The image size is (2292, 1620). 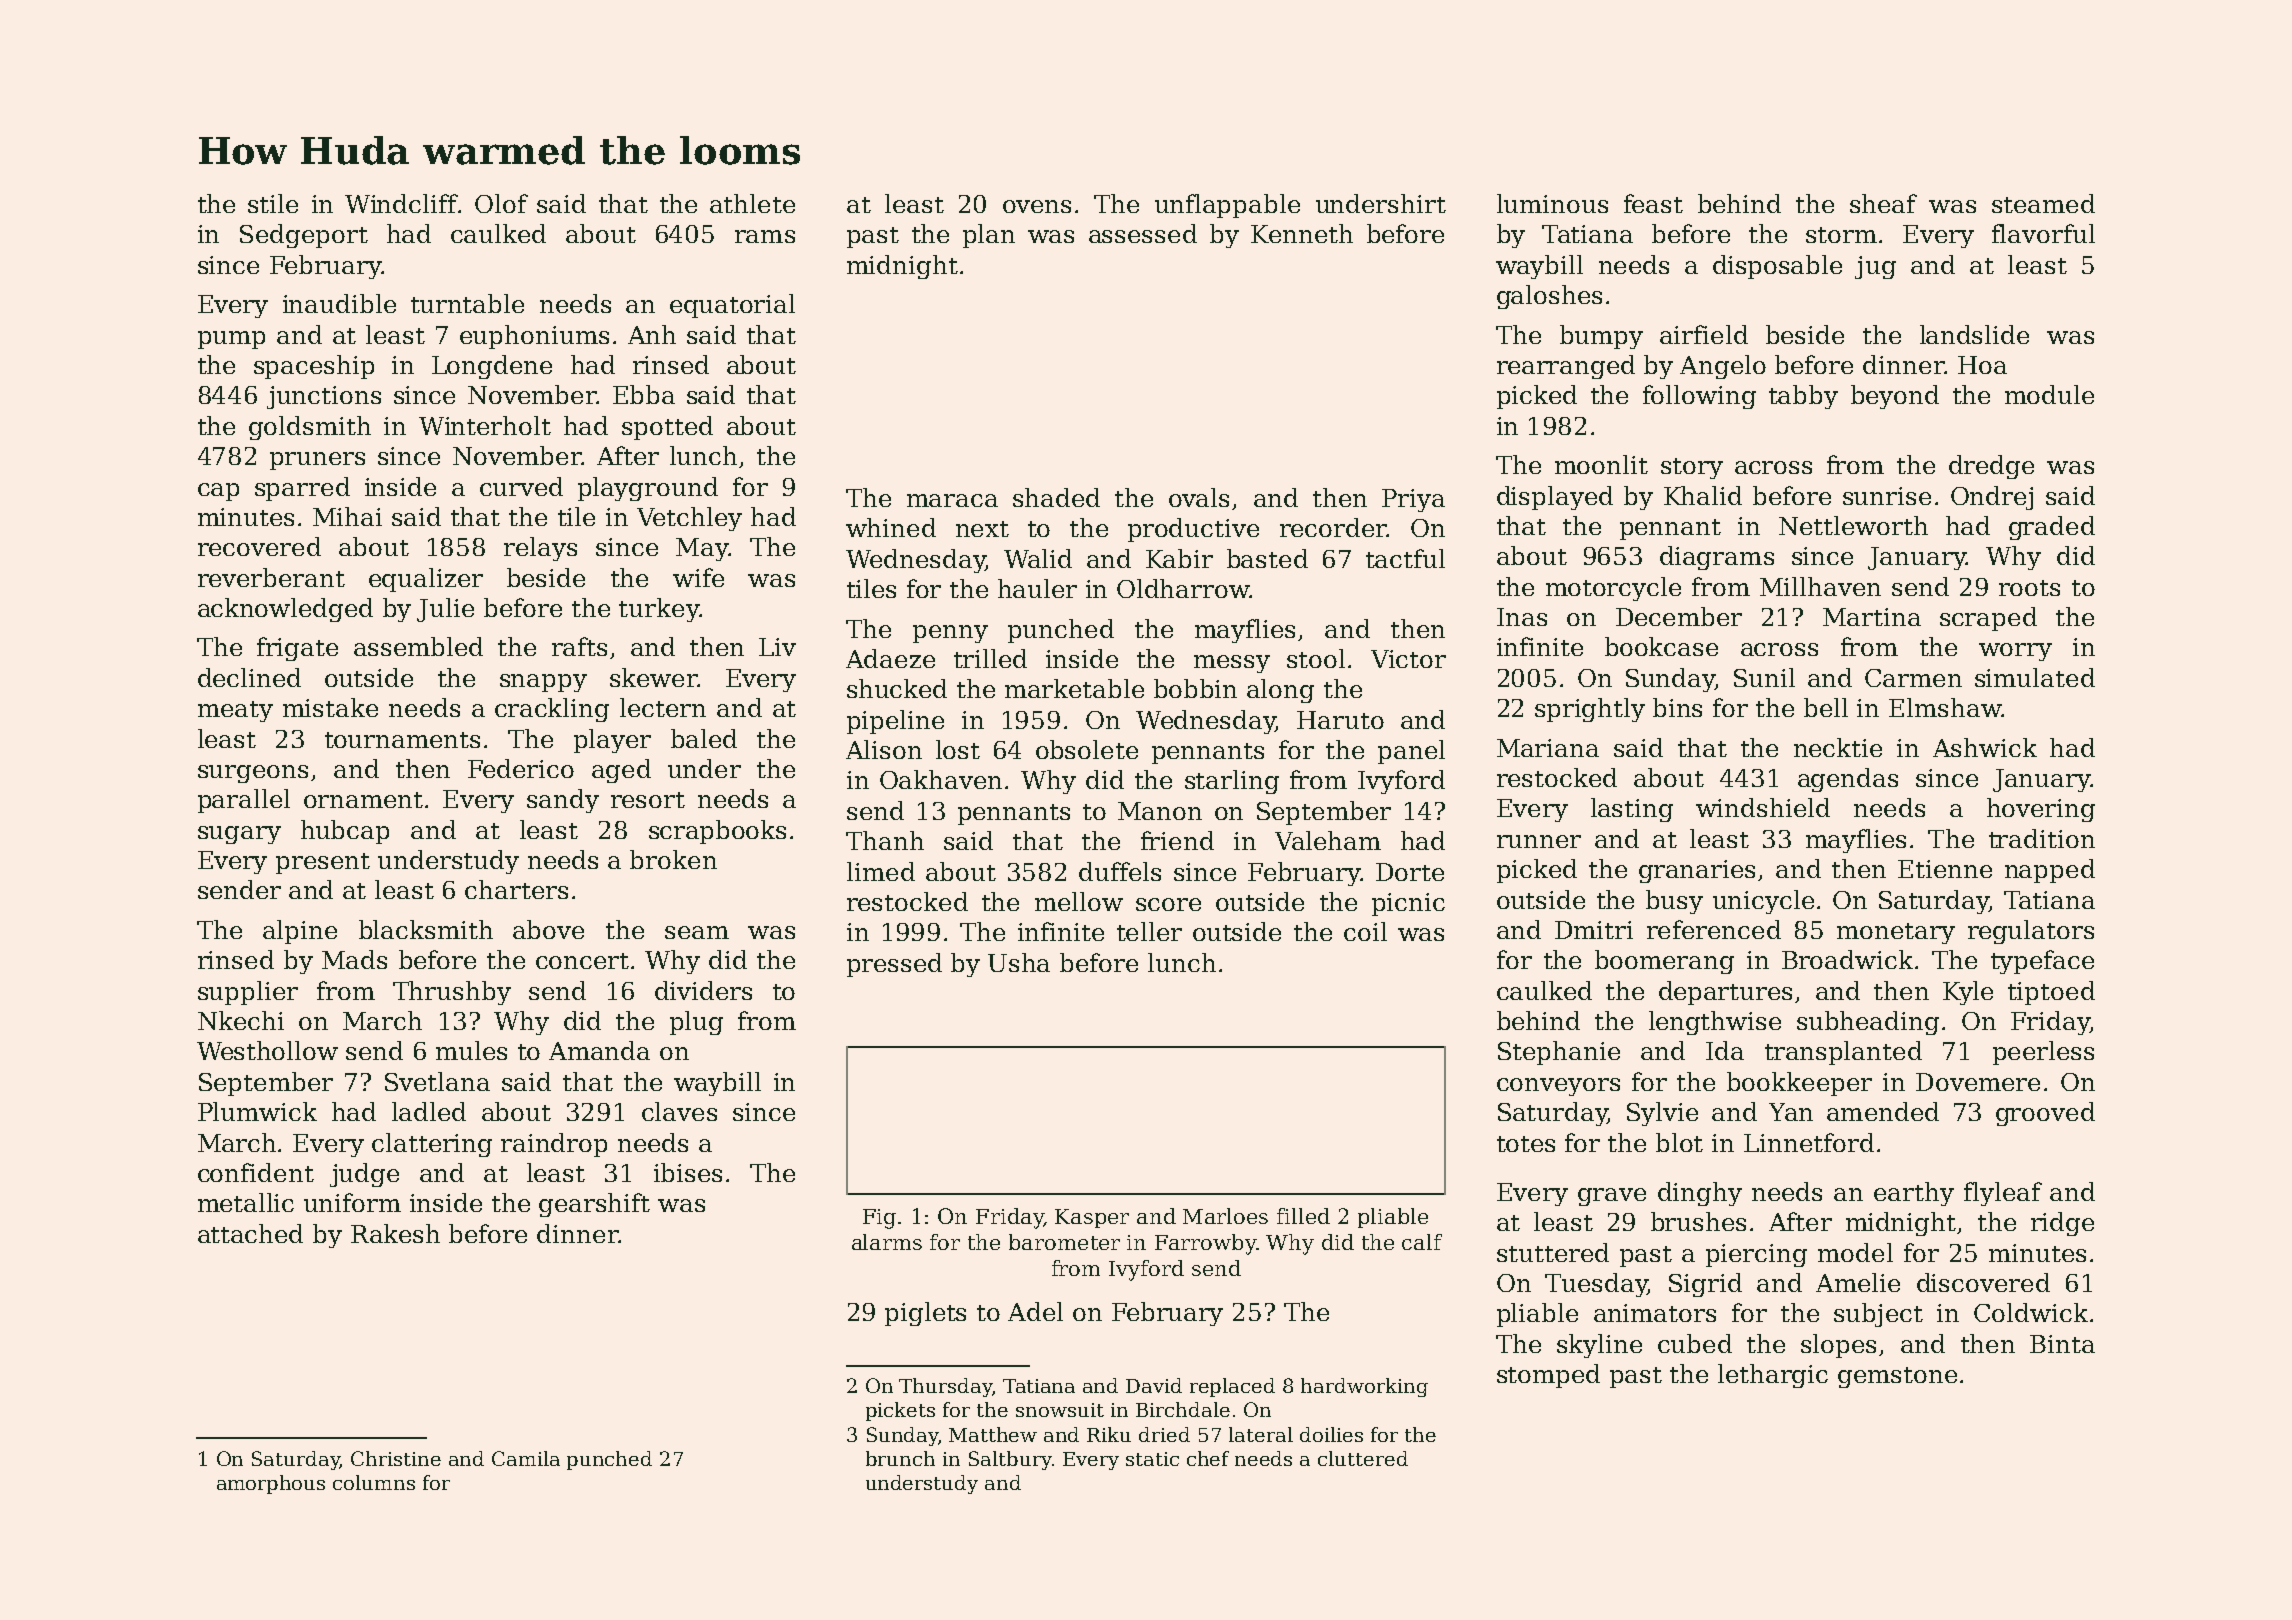 What do you see at coordinates (501, 203) in the screenshot?
I see `Olof` at bounding box center [501, 203].
